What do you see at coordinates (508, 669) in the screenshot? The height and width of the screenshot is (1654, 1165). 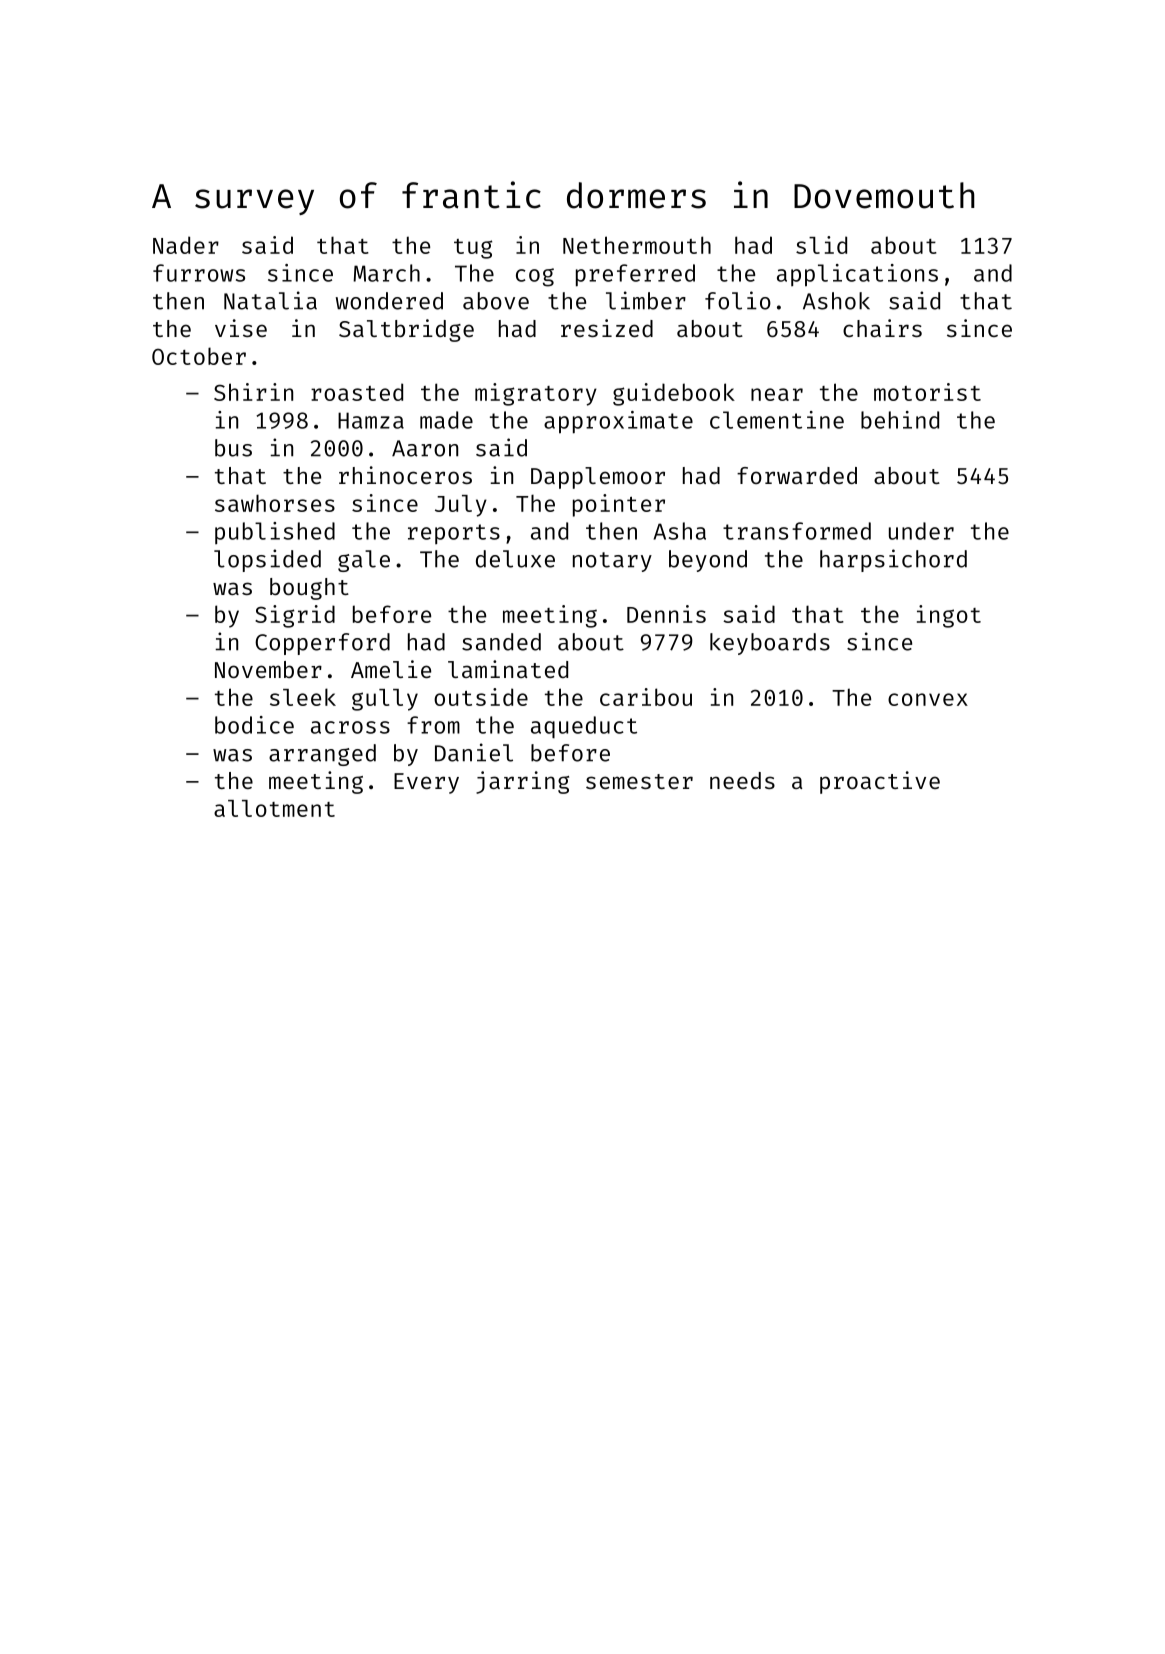 I see `laminated` at bounding box center [508, 669].
